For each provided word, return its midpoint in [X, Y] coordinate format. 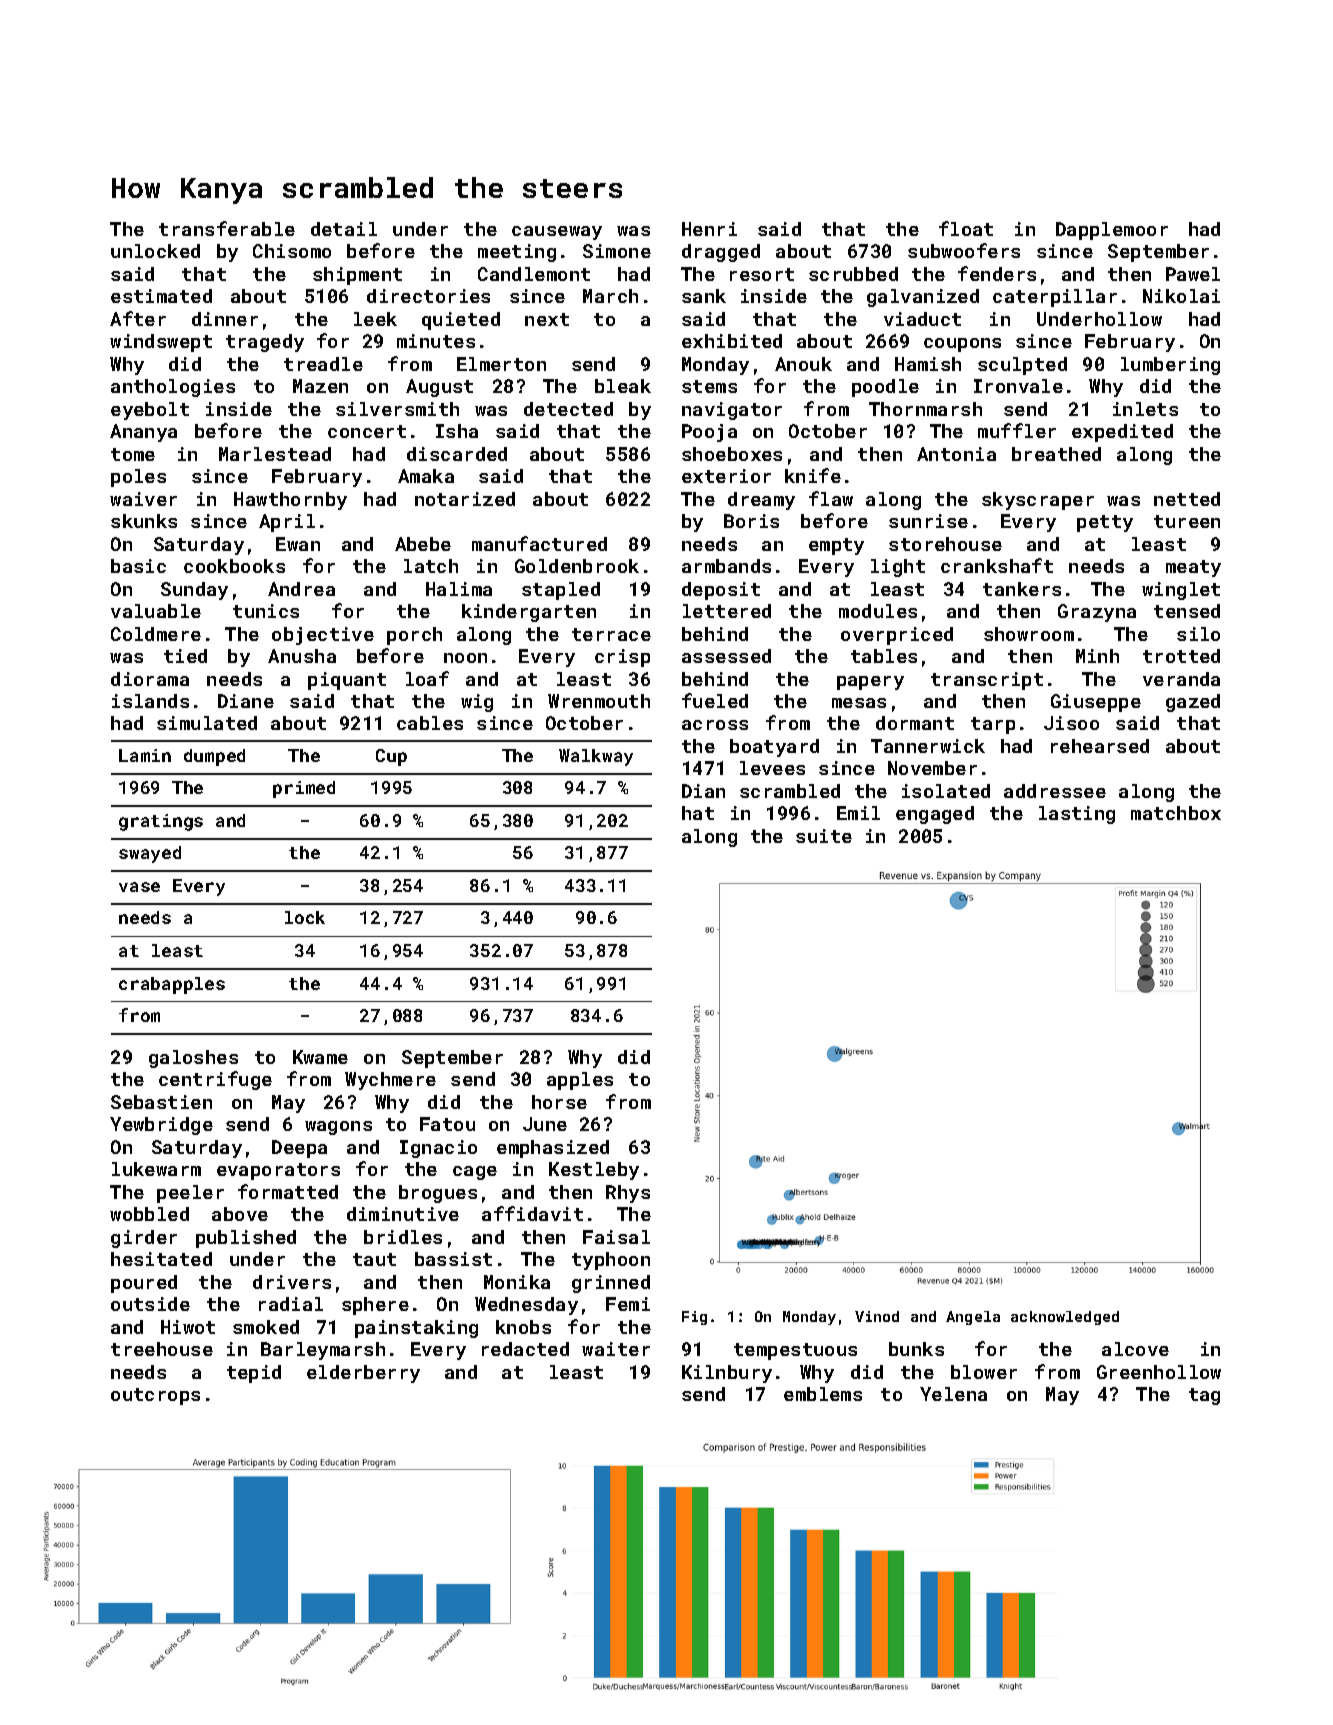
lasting [1077, 815]
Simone [617, 251]
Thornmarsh [925, 409]
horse [559, 1102]
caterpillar [1055, 298]
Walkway [596, 757]
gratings [161, 822]
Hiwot [188, 1327]
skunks [144, 521]
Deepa [299, 1149]
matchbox [1176, 813]
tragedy [265, 343]
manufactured [539, 543]
